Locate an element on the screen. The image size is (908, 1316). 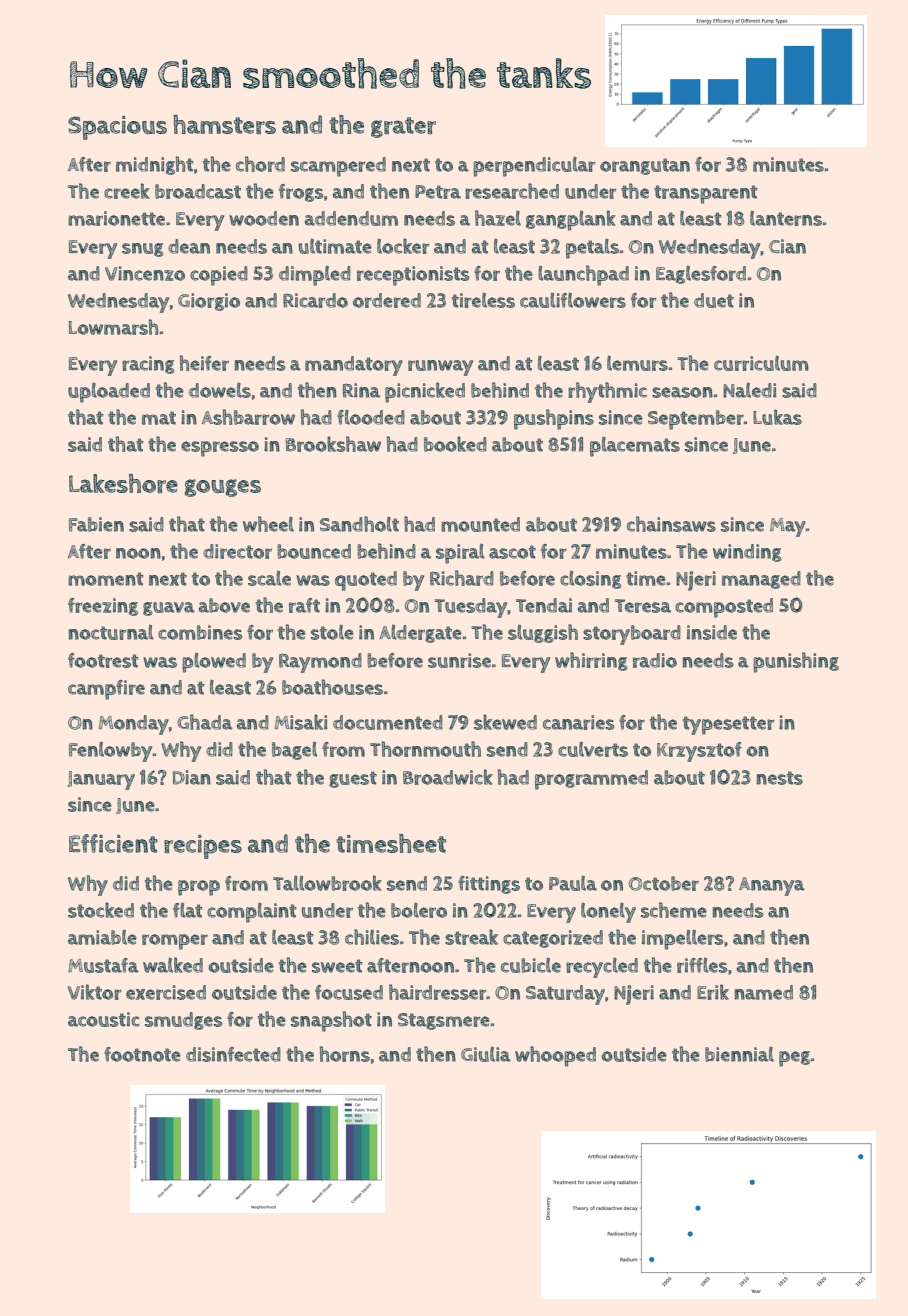
flooded is located at coordinates (371, 417).
